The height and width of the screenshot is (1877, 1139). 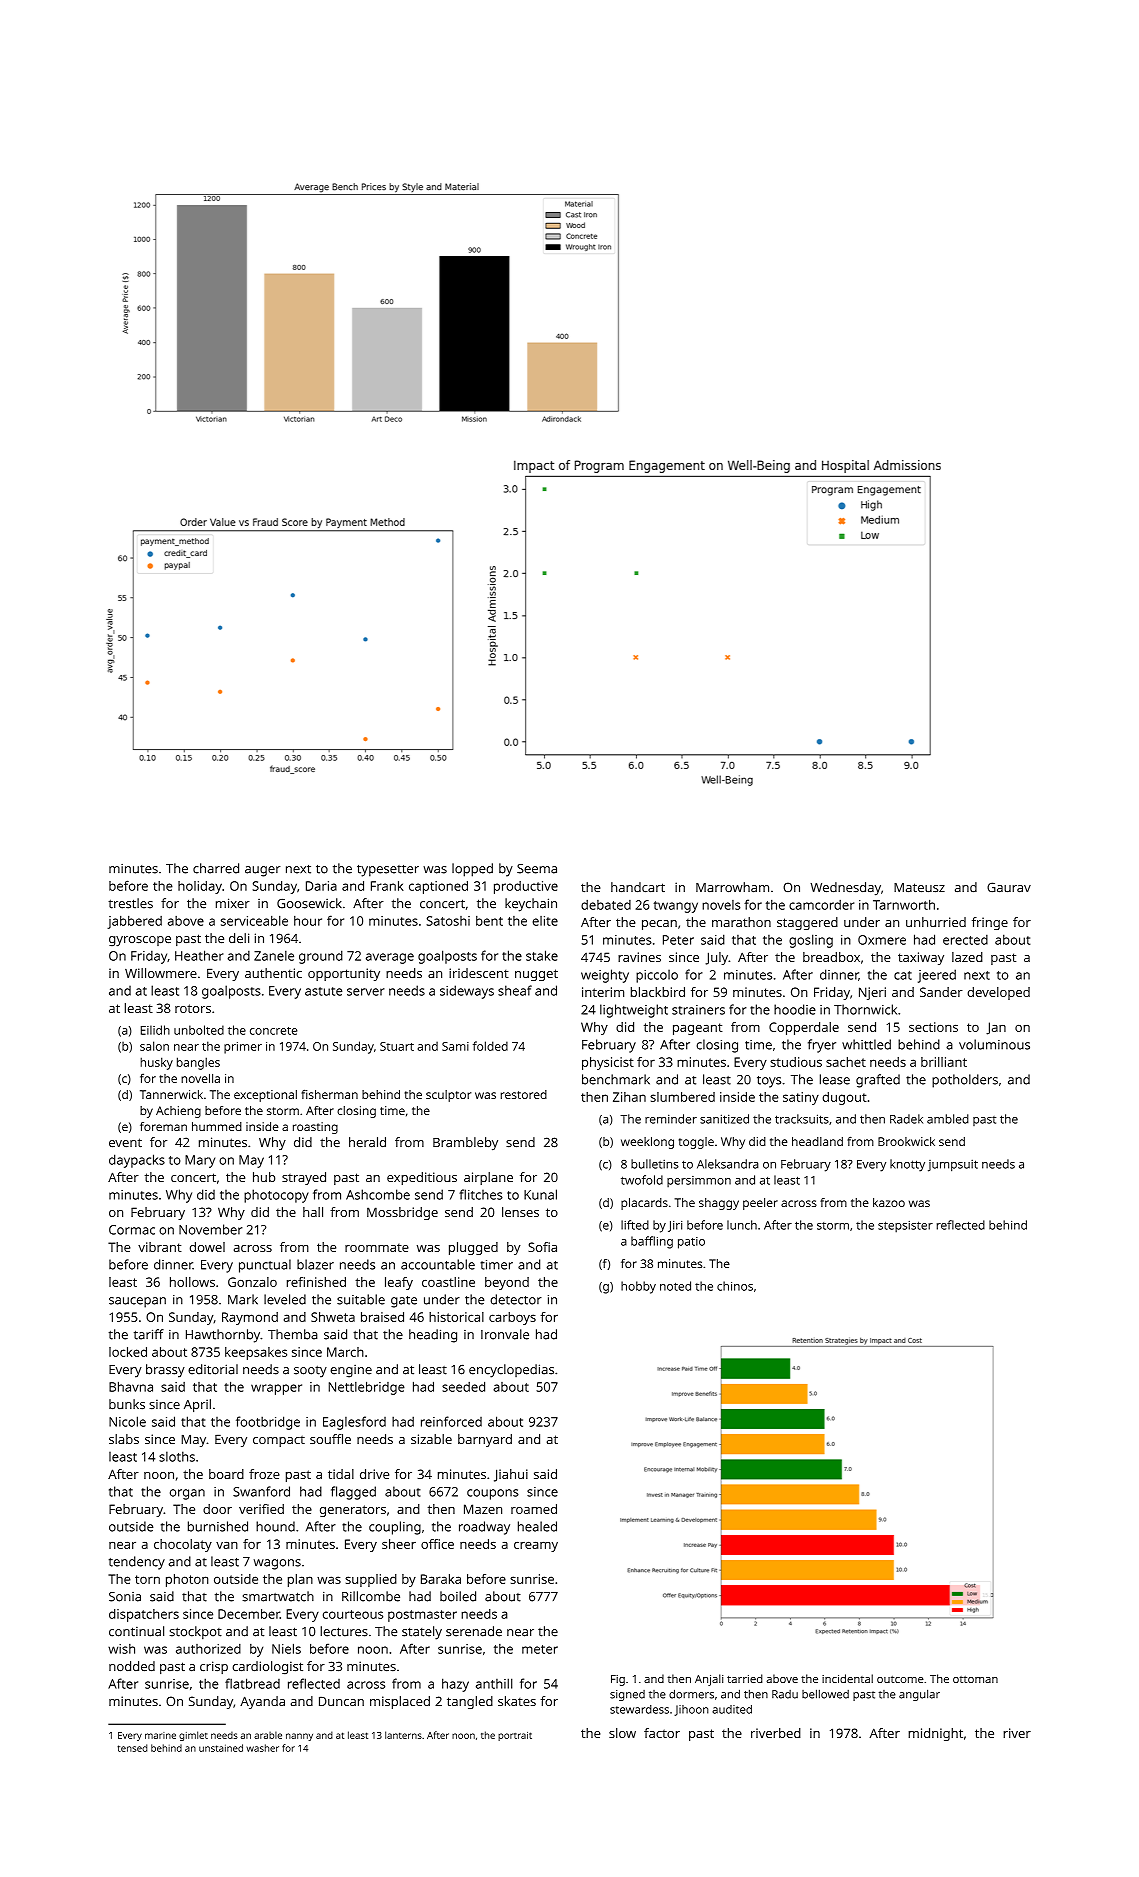 I want to click on detector, so click(x=516, y=1299).
